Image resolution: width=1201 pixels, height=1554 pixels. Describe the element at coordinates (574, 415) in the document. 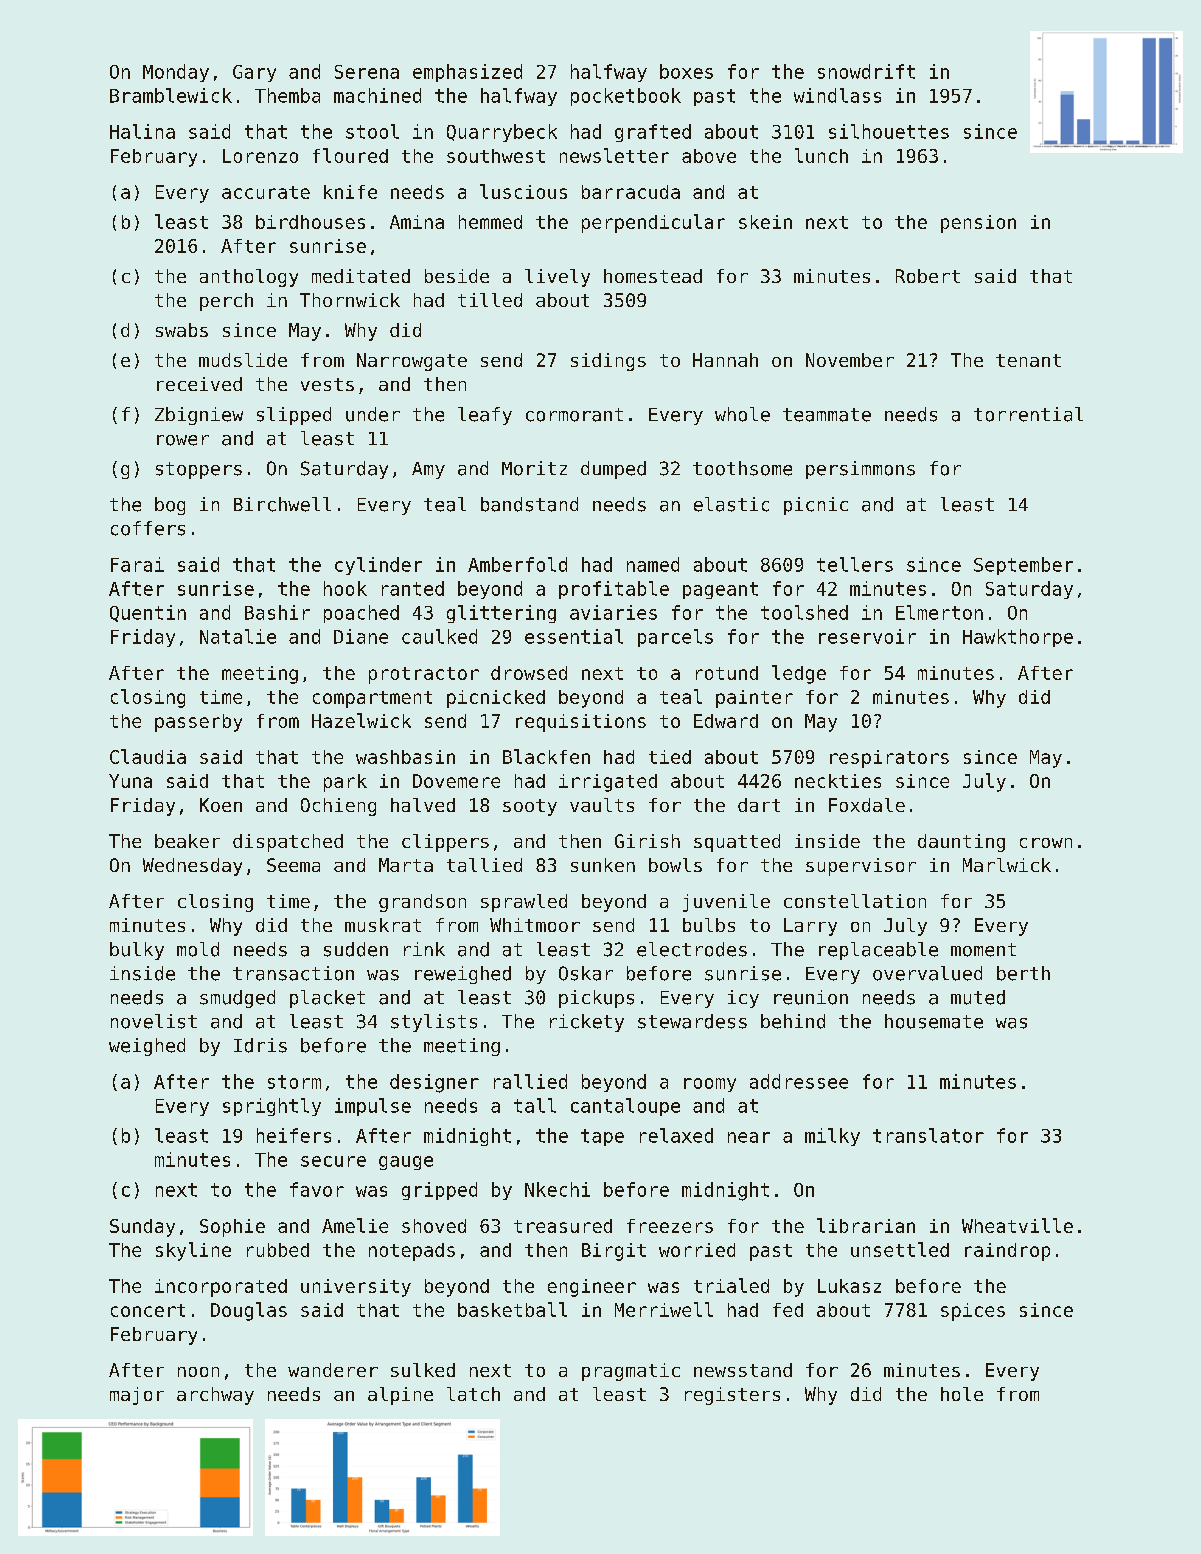

I see `cormorant` at that location.
